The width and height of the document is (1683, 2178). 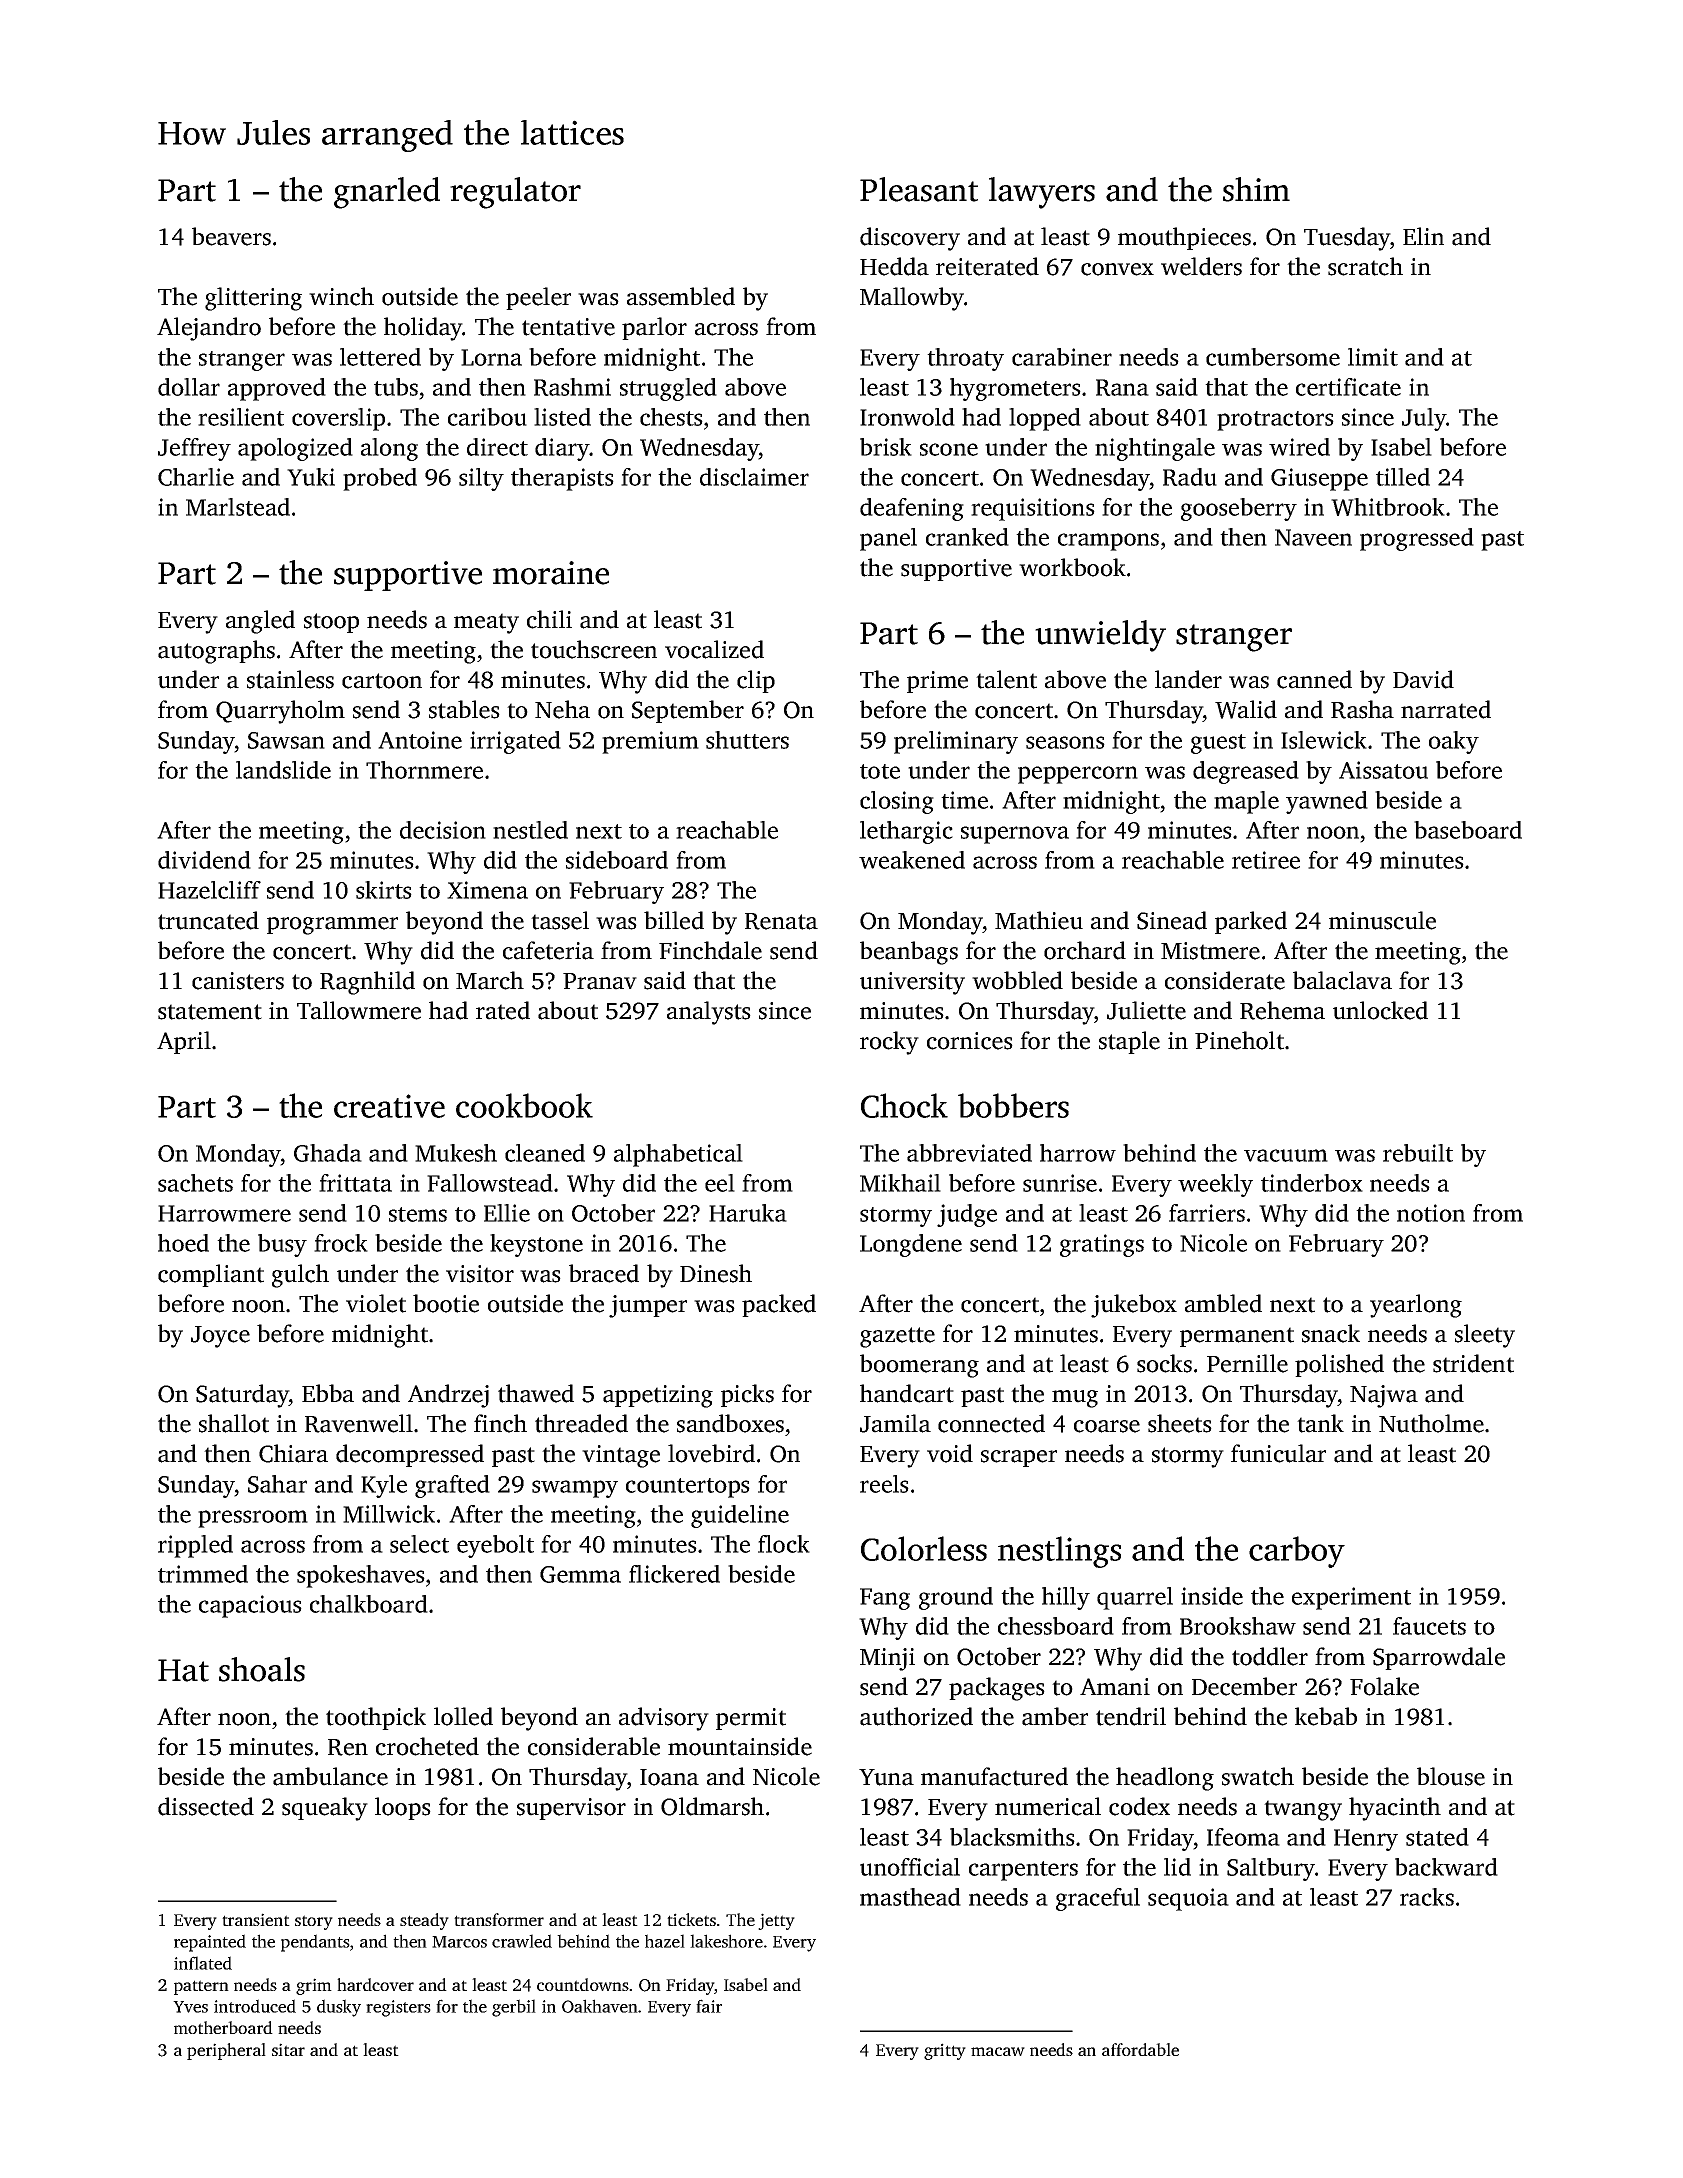 What do you see at coordinates (1251, 922) in the document?
I see `parked` at bounding box center [1251, 922].
